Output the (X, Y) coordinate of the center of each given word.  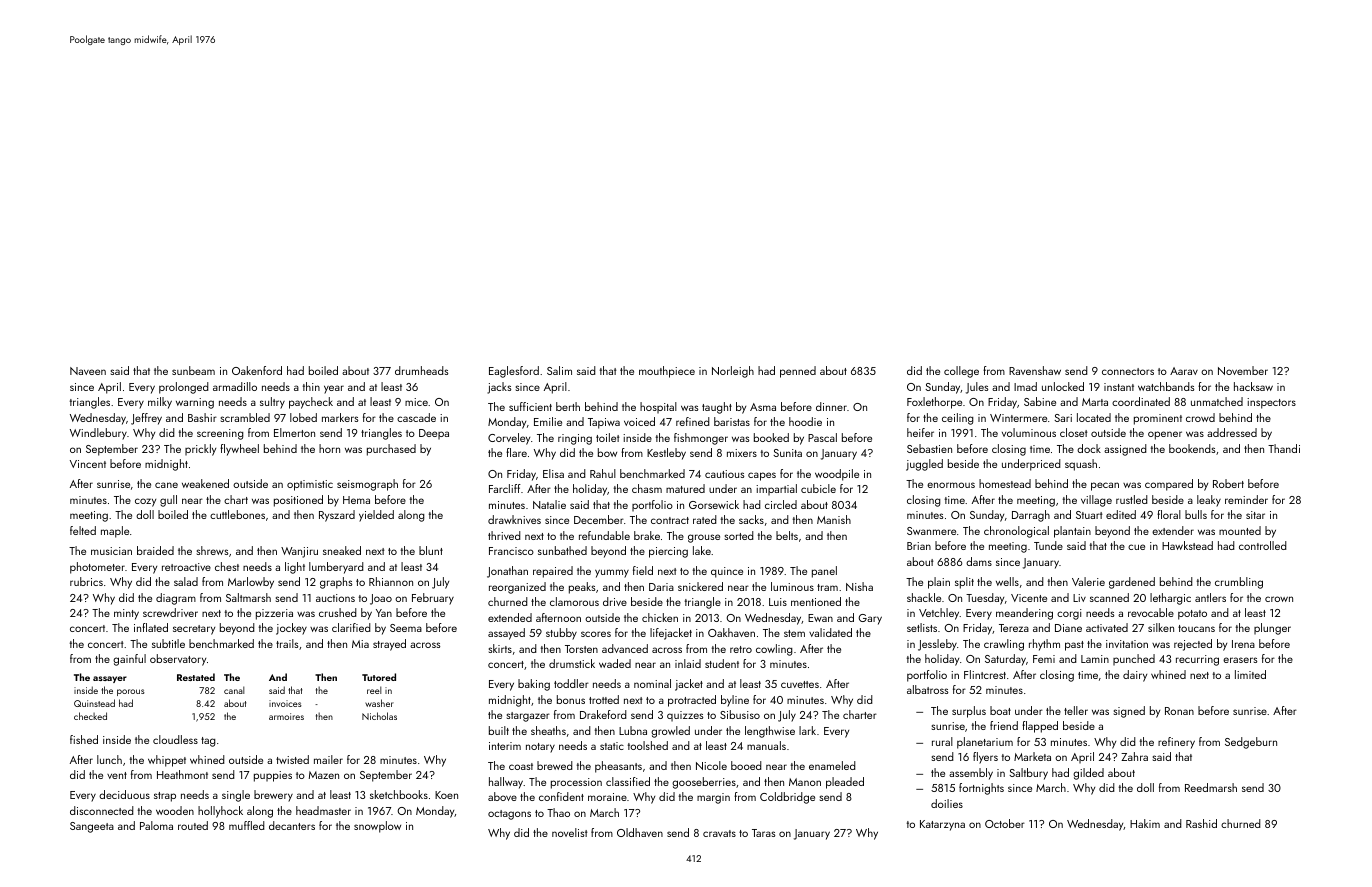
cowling (774, 650)
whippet (167, 761)
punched (1134, 660)
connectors (1128, 371)
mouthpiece (667, 372)
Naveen (88, 371)
